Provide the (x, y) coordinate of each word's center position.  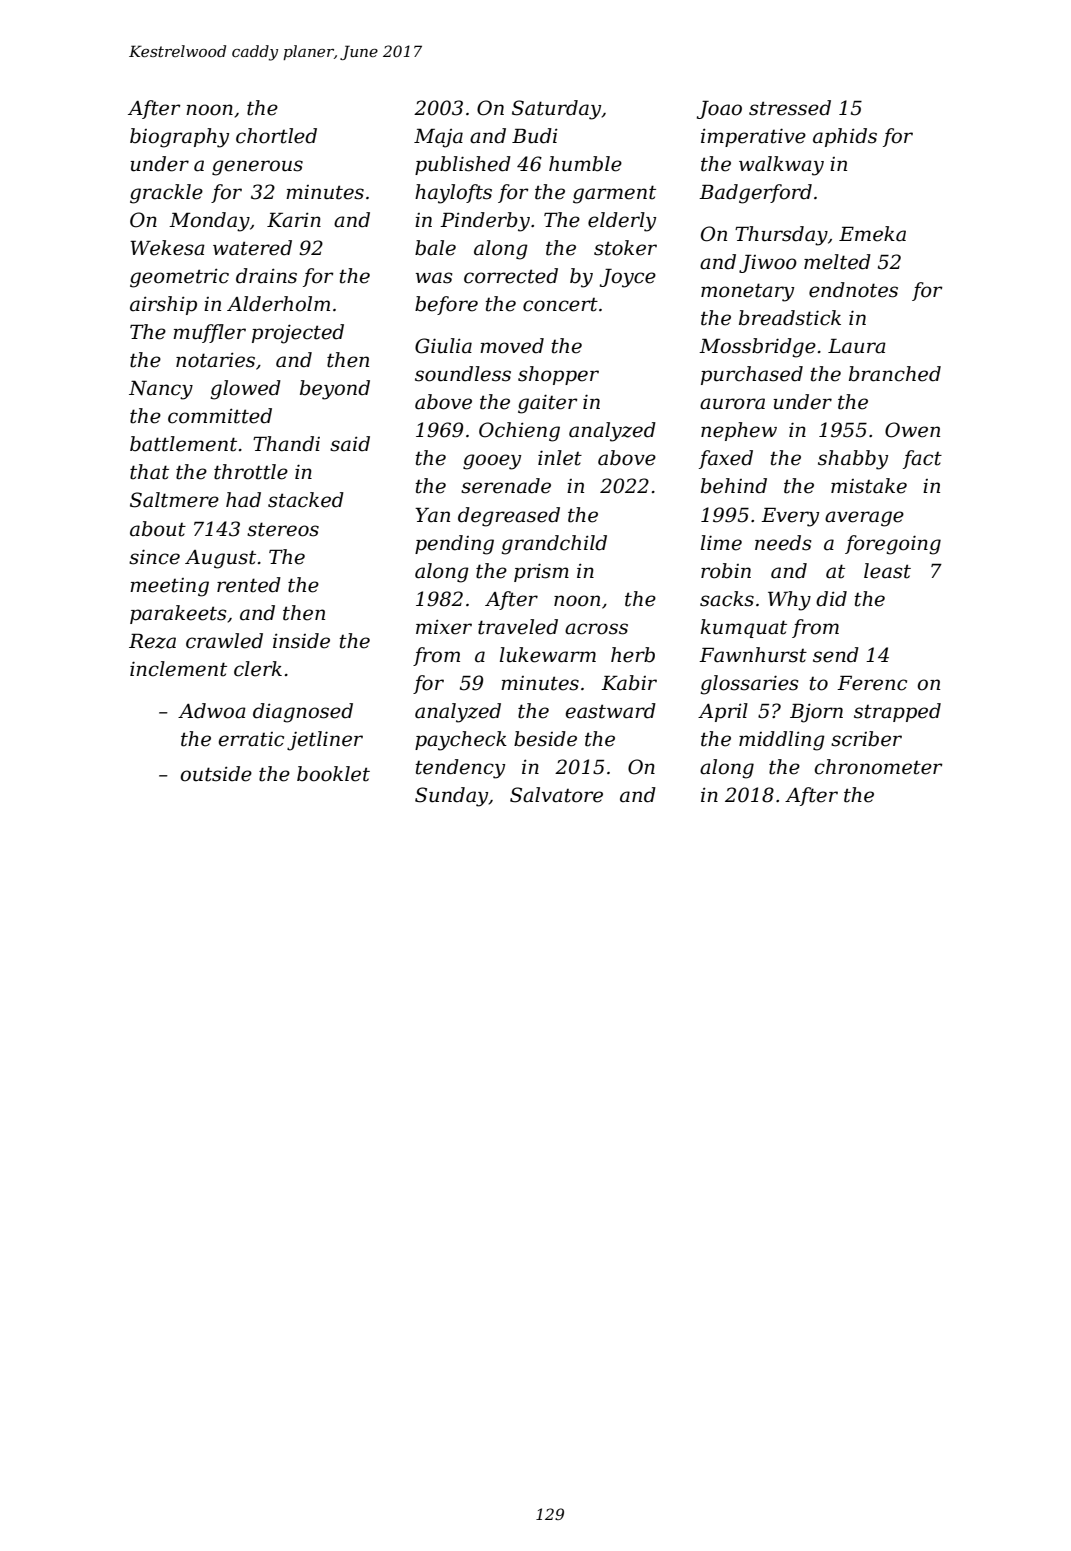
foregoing (893, 545)
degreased (509, 517)
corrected (511, 276)
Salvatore (556, 795)
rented (249, 585)
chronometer (878, 767)
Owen (912, 430)
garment (614, 194)
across (596, 629)
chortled (276, 136)
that (149, 472)
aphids (845, 137)
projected (298, 334)
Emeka (872, 234)
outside (216, 774)
